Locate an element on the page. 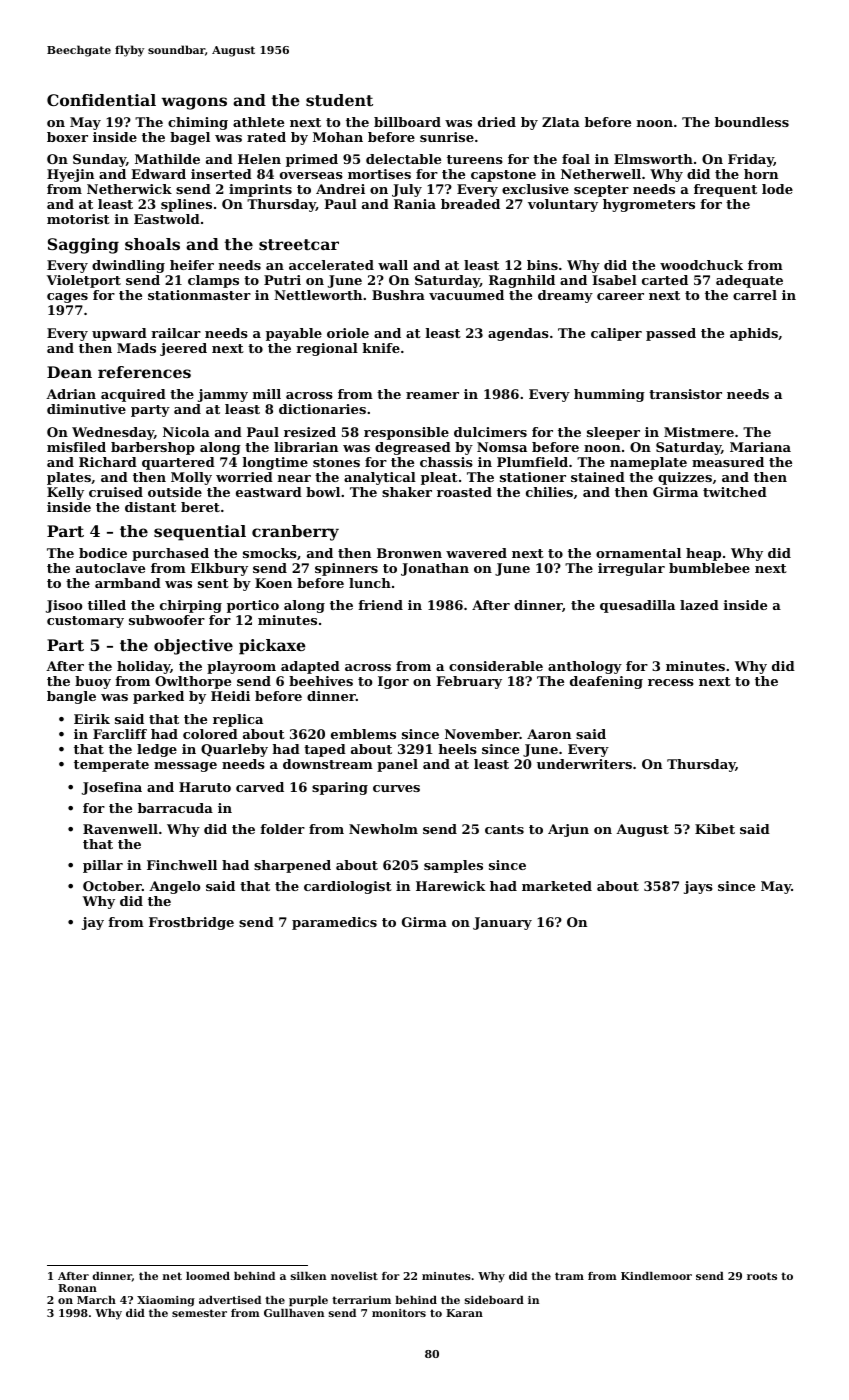  delectable is located at coordinates (403, 159).
